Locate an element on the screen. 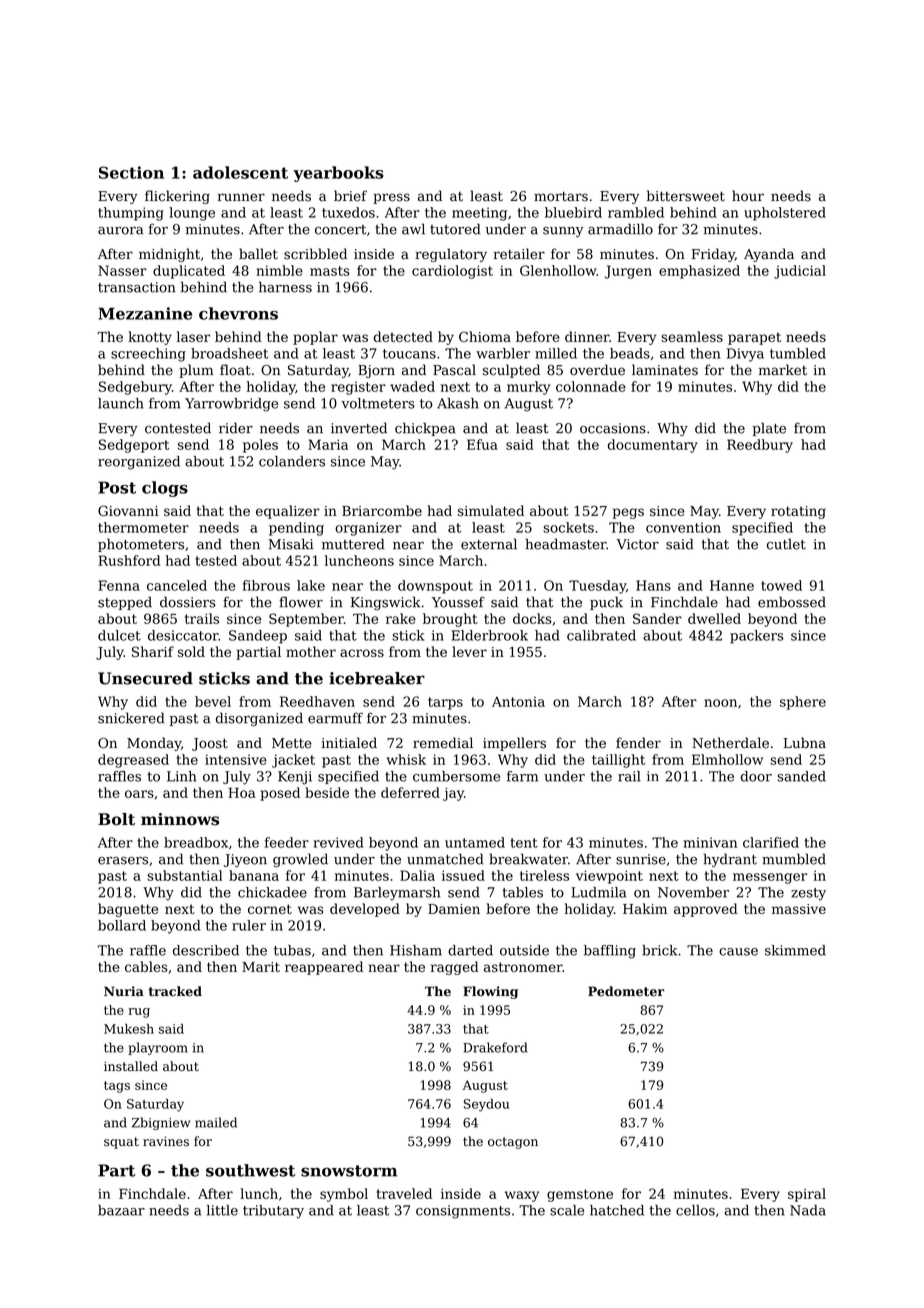 The height and width of the screenshot is (1308, 924). adolescent is located at coordinates (240, 172).
